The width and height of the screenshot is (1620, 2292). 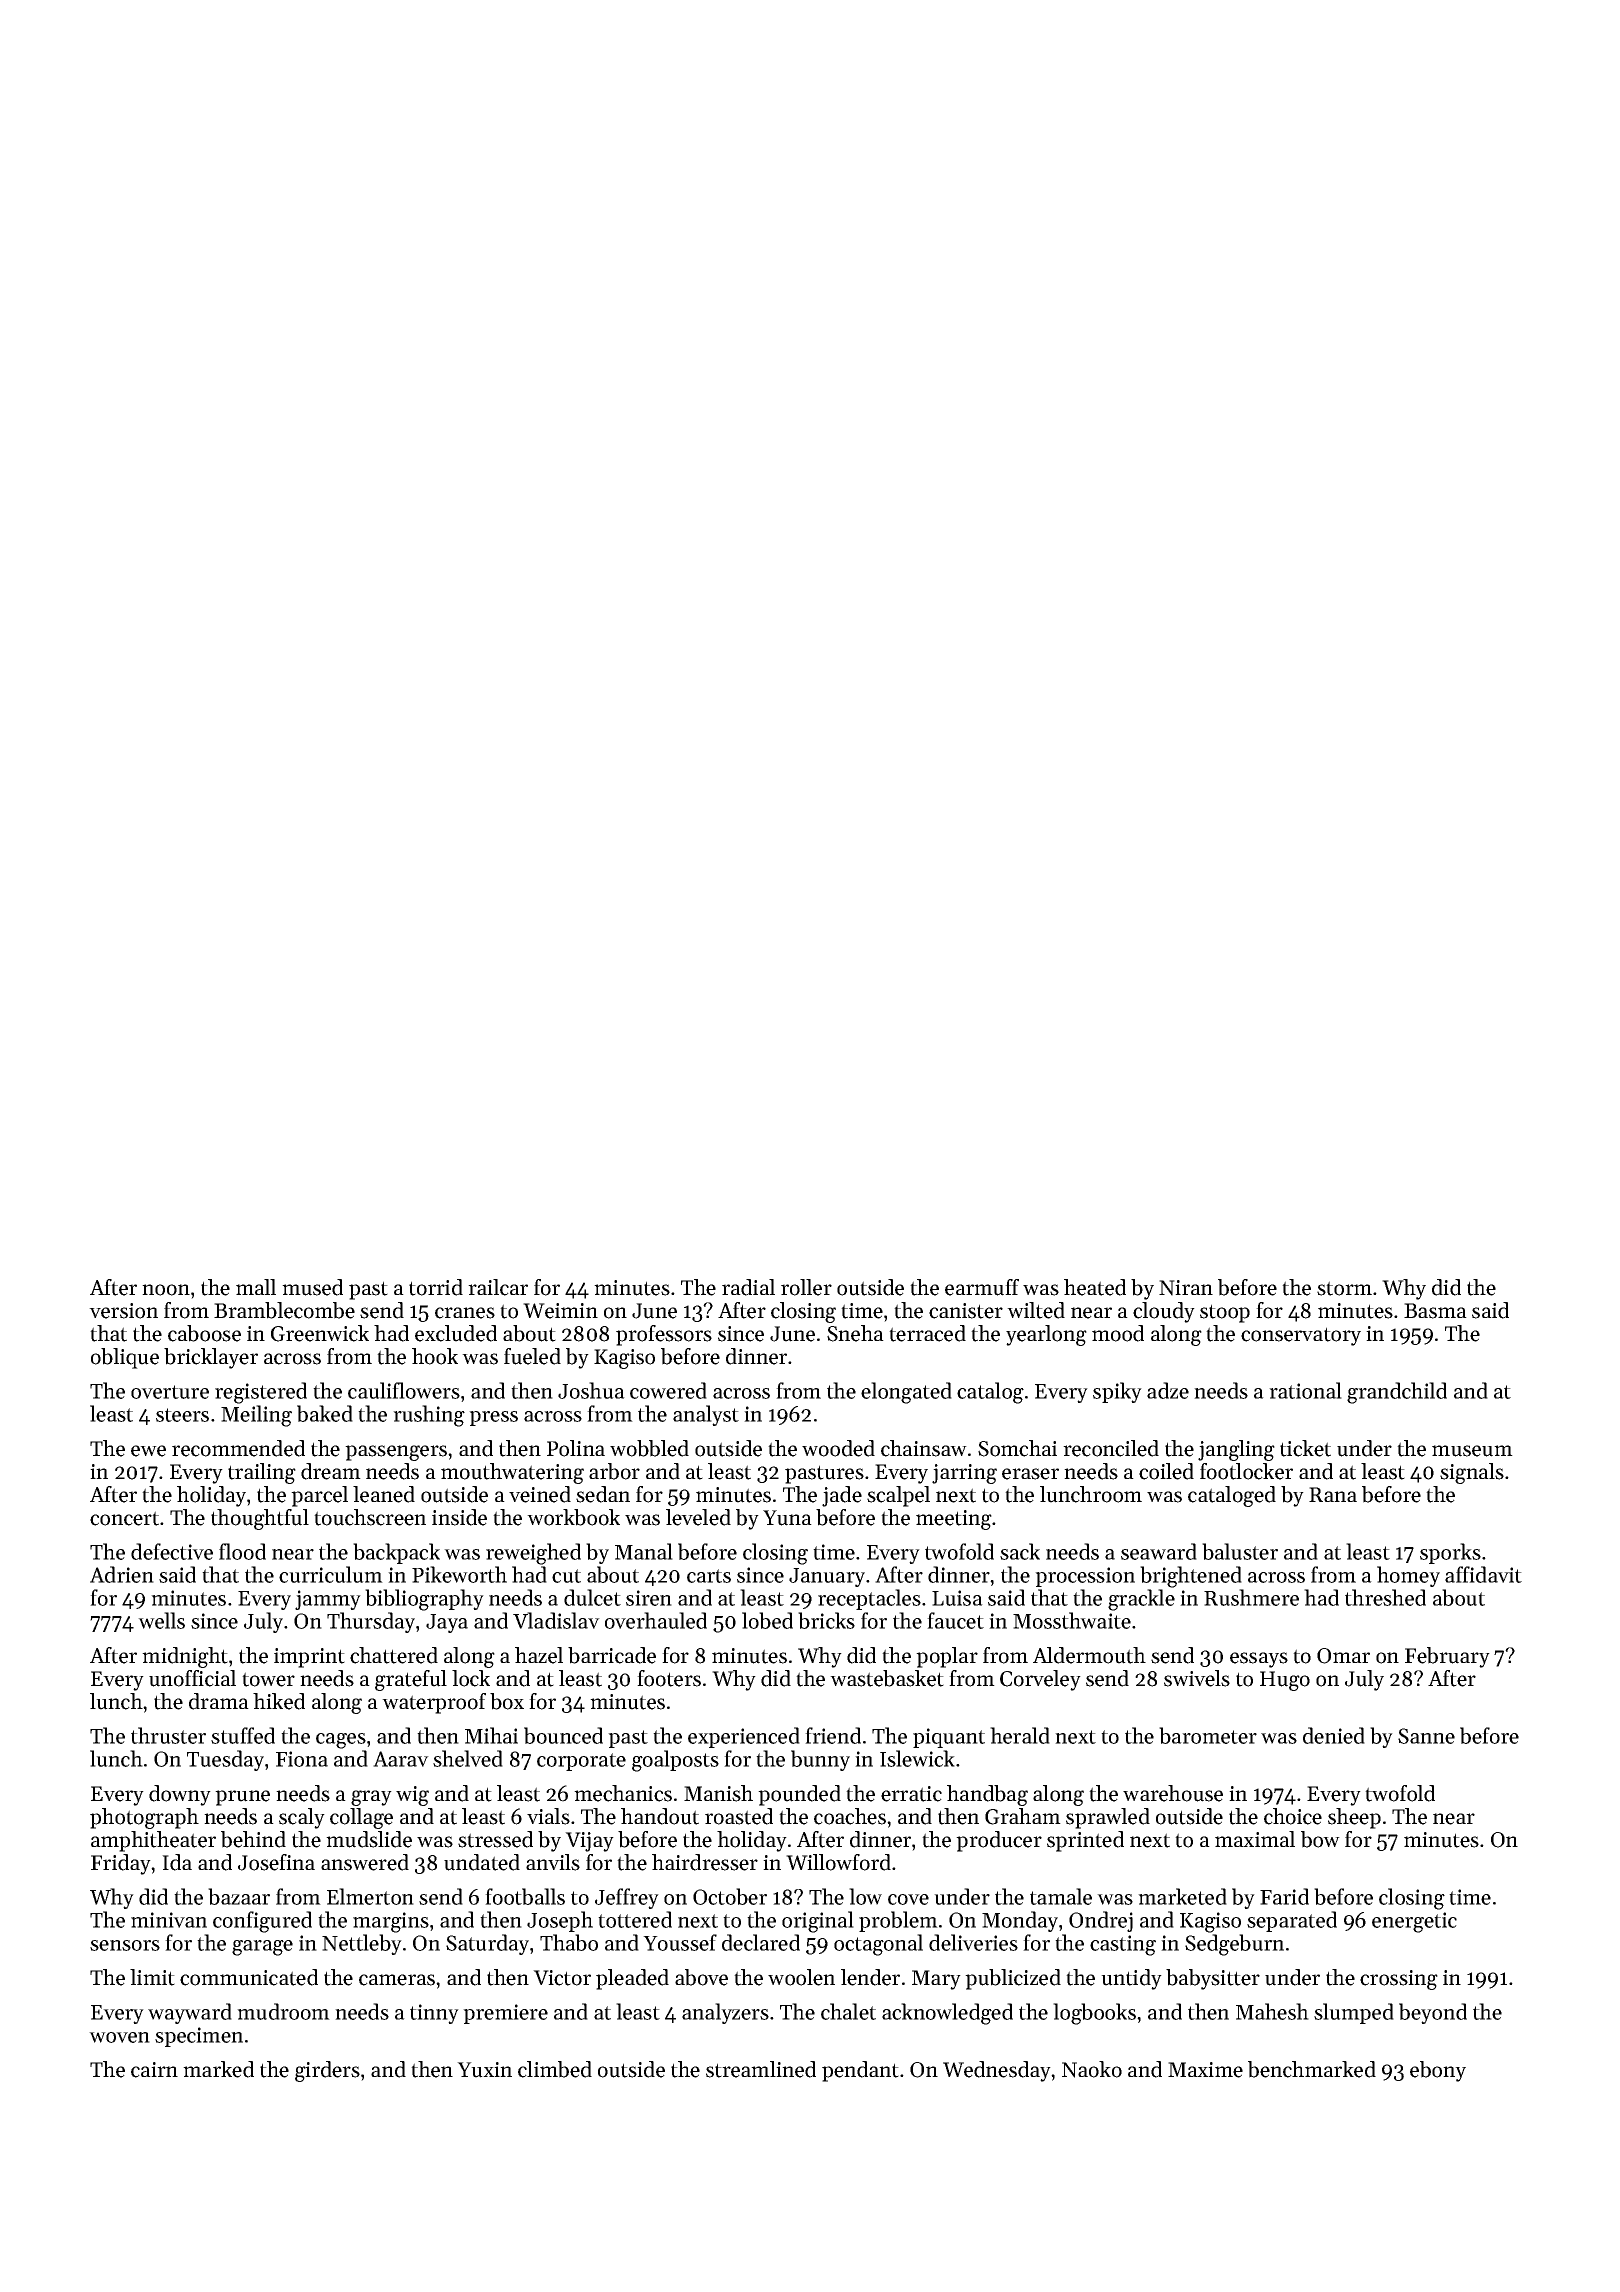 I want to click on cairn, so click(x=154, y=2070).
